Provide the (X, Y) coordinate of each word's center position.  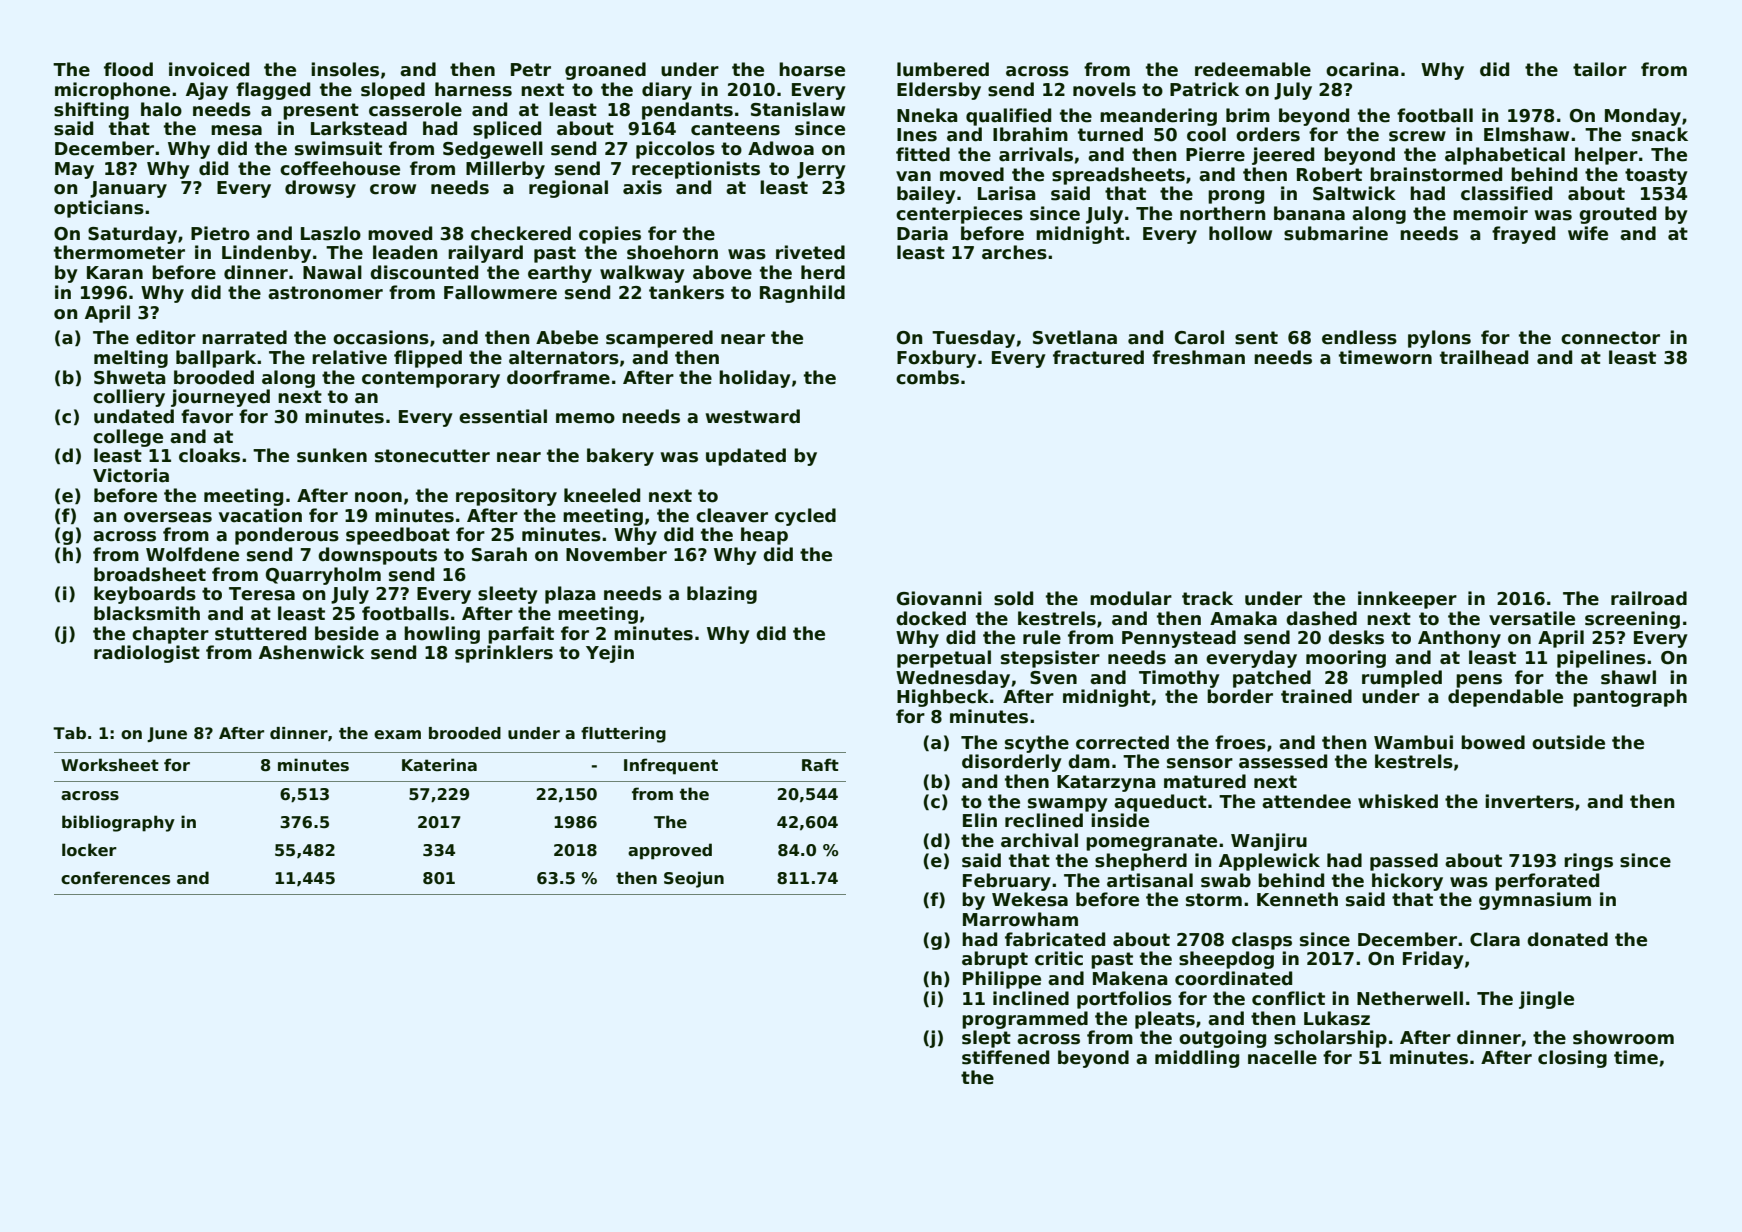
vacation (260, 515)
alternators (564, 357)
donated (1567, 939)
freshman (1198, 357)
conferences (115, 878)
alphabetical (1505, 156)
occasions (381, 337)
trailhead (1484, 357)
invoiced (209, 69)
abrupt (995, 960)
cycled (805, 517)
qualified (1008, 117)
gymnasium (1535, 901)
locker (89, 850)
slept (986, 1039)
